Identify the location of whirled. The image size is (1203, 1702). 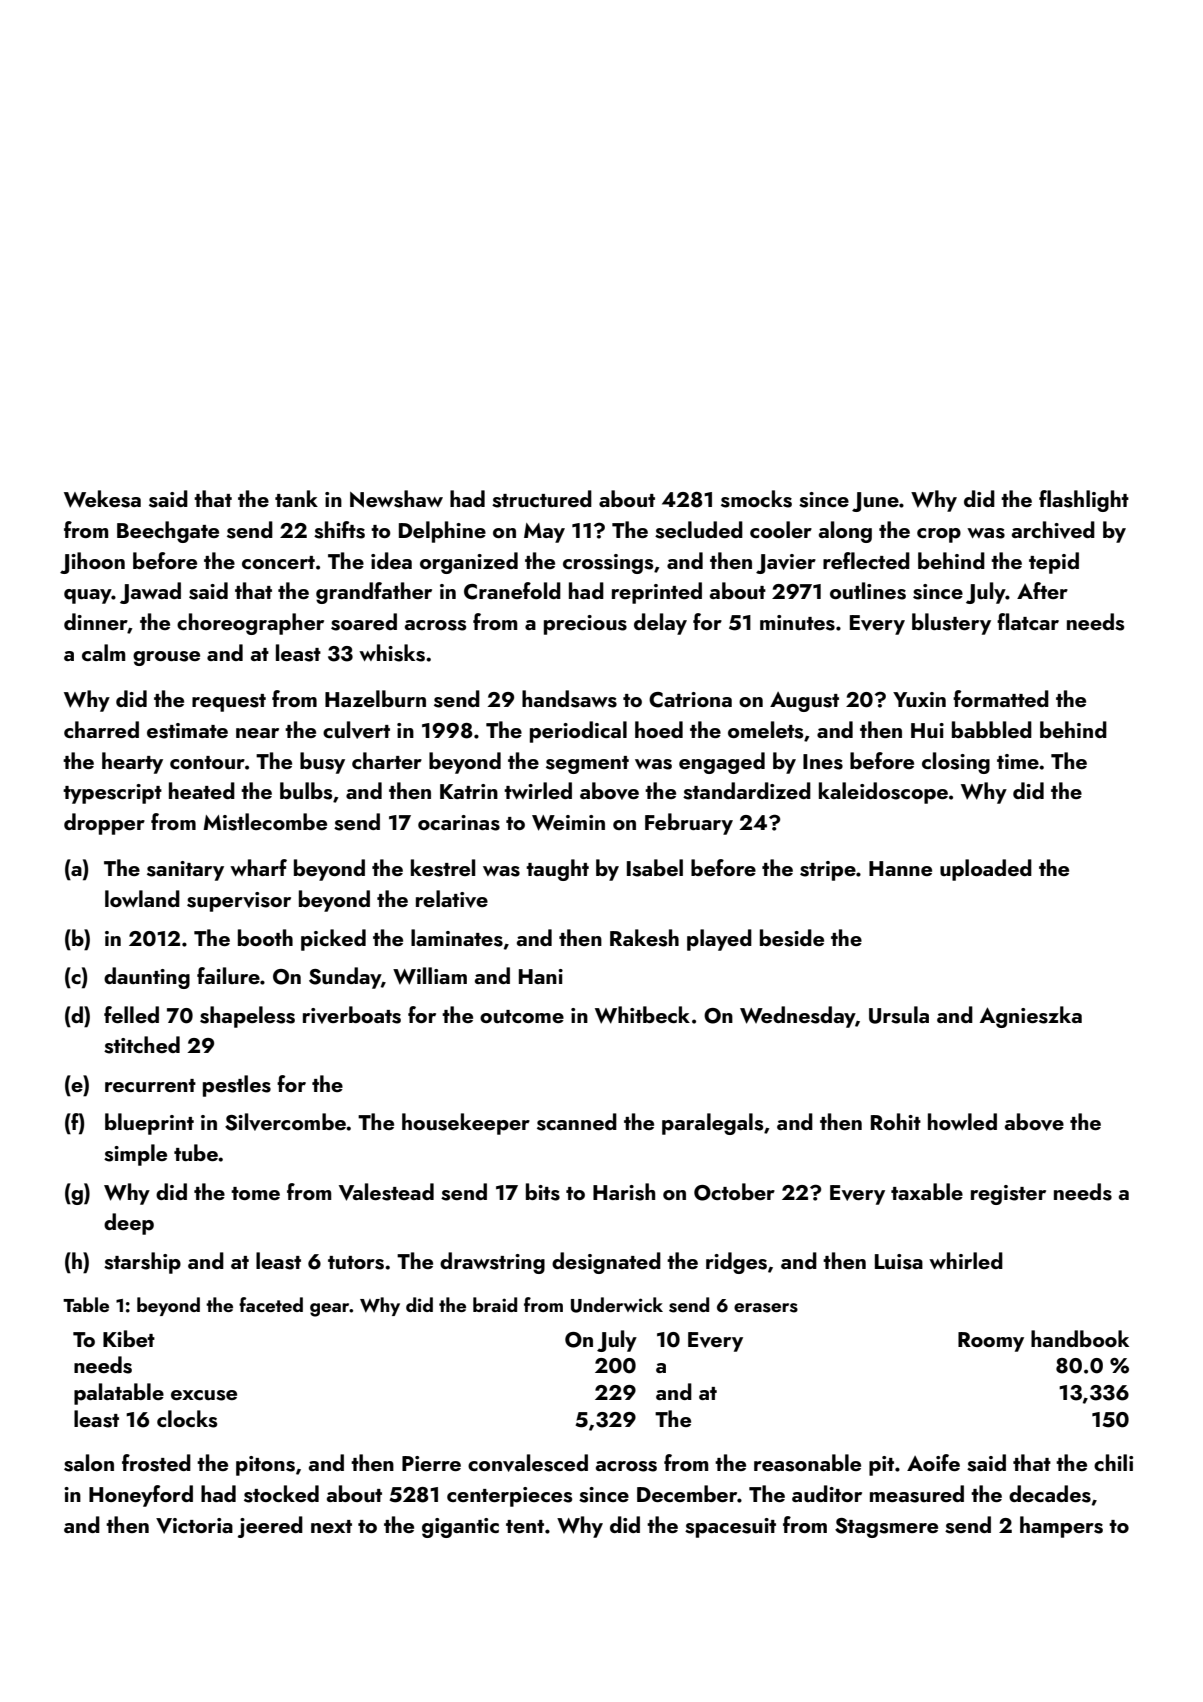
(966, 1260).
